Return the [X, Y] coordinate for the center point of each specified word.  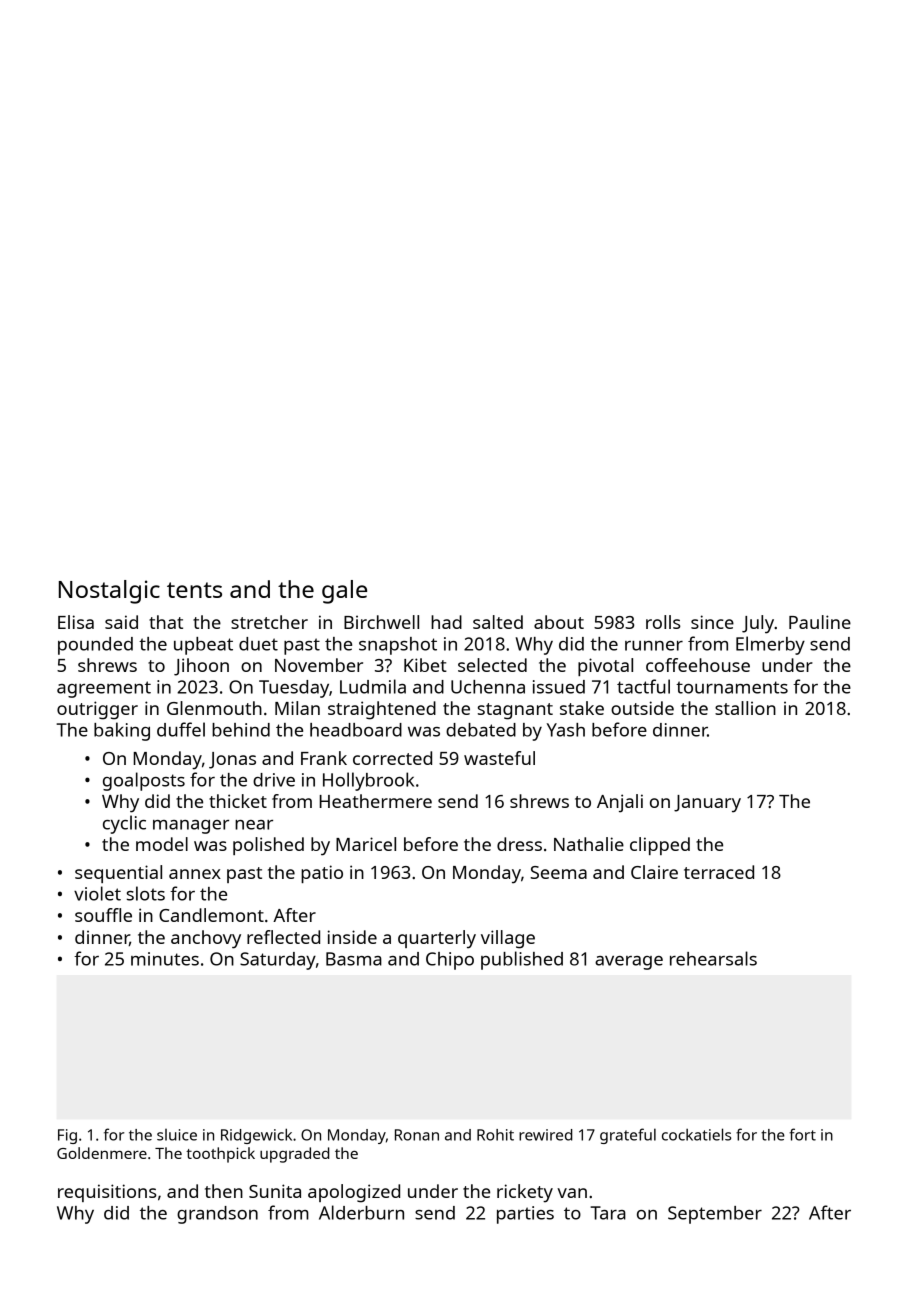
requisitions [107, 1193]
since [712, 622]
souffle [103, 915]
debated [481, 730]
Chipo [450, 961]
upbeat [203, 646]
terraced [719, 872]
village [508, 939]
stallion [745, 708]
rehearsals [713, 958]
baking [122, 731]
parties [525, 1215]
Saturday [278, 961]
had [446, 622]
